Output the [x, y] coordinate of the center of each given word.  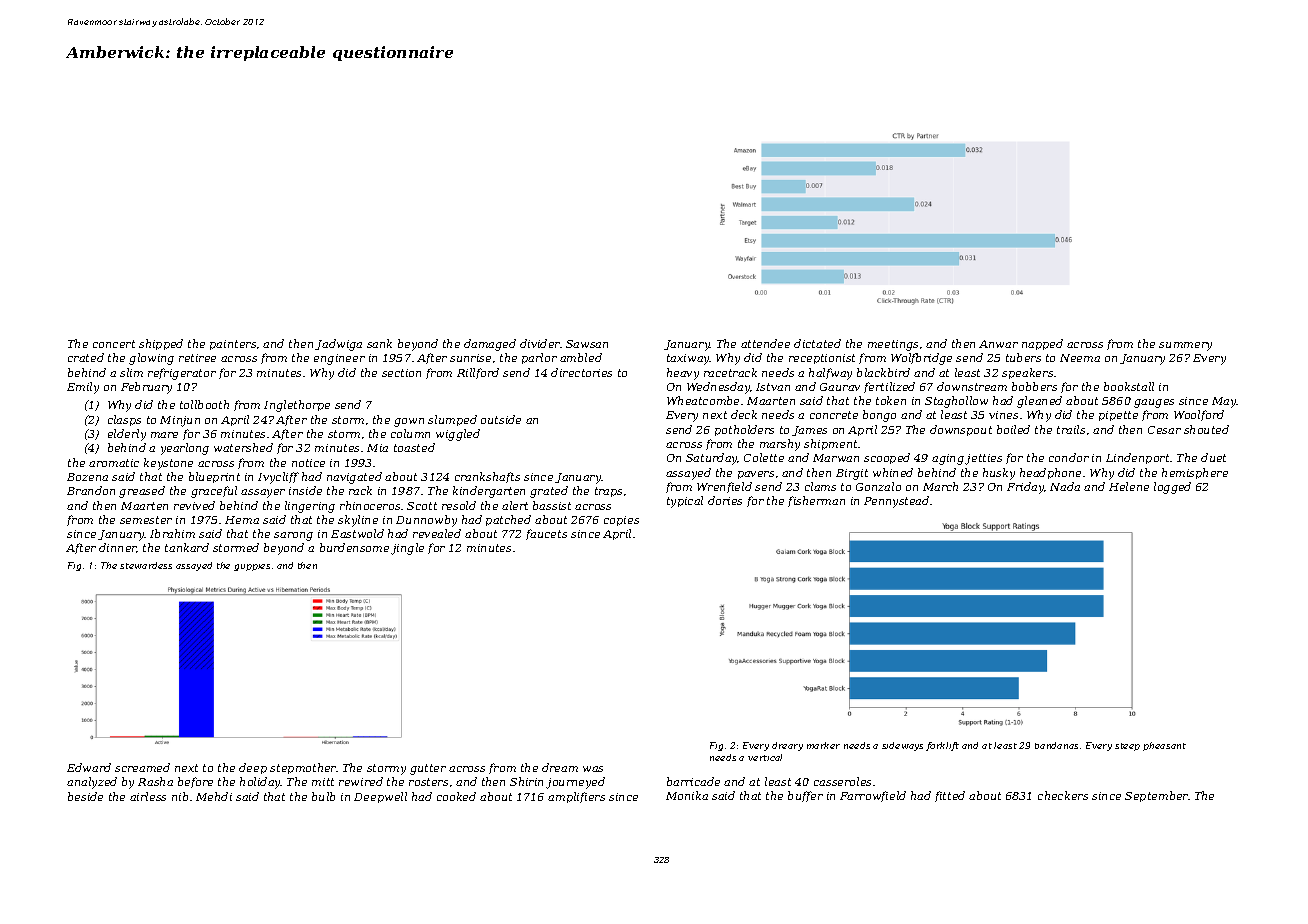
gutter [428, 769]
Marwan [836, 458]
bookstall [1129, 386]
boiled [1013, 429]
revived [194, 505]
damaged [490, 345]
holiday [260, 783]
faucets [546, 534]
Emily [83, 388]
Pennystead [896, 502]
